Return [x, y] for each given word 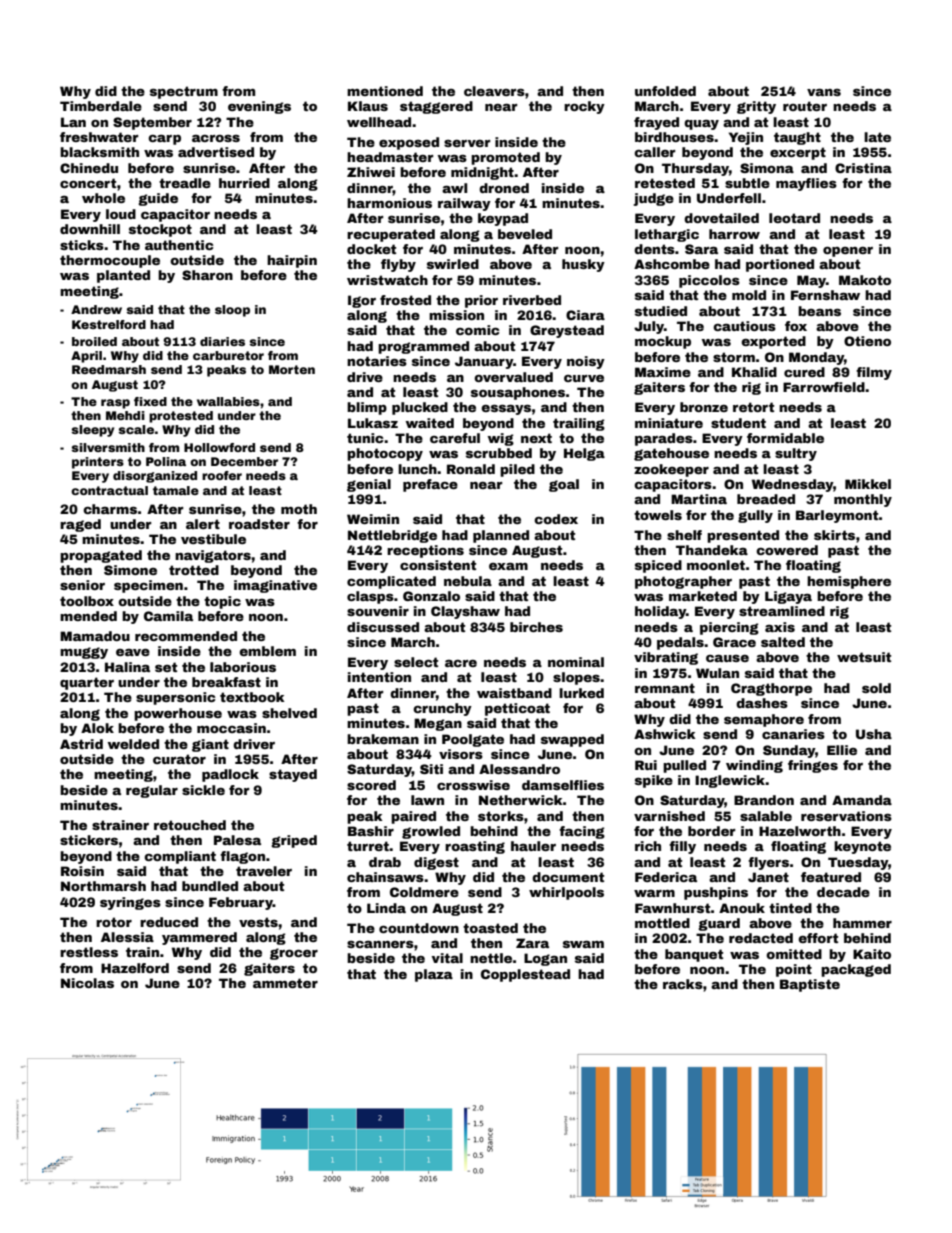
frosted [405, 300]
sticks [82, 245]
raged [80, 525]
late [877, 137]
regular [152, 791]
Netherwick [521, 800]
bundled [210, 886]
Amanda [862, 800]
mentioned [385, 91]
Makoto [865, 280]
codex [556, 519]
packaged [856, 970]
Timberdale [101, 106]
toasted [490, 928]
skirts [834, 535]
